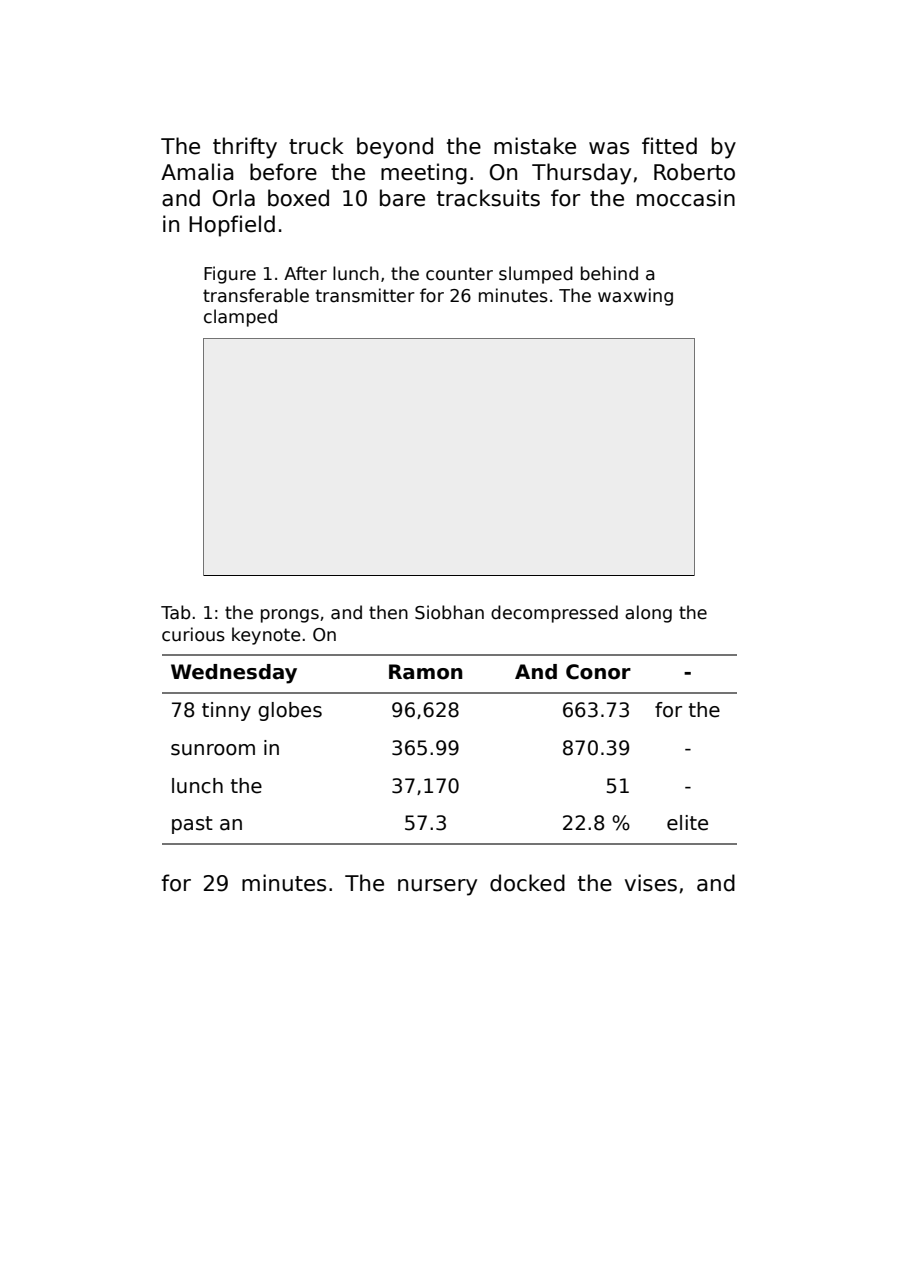 The height and width of the image is (1274, 898). What do you see at coordinates (290, 616) in the image?
I see `prongs` at bounding box center [290, 616].
